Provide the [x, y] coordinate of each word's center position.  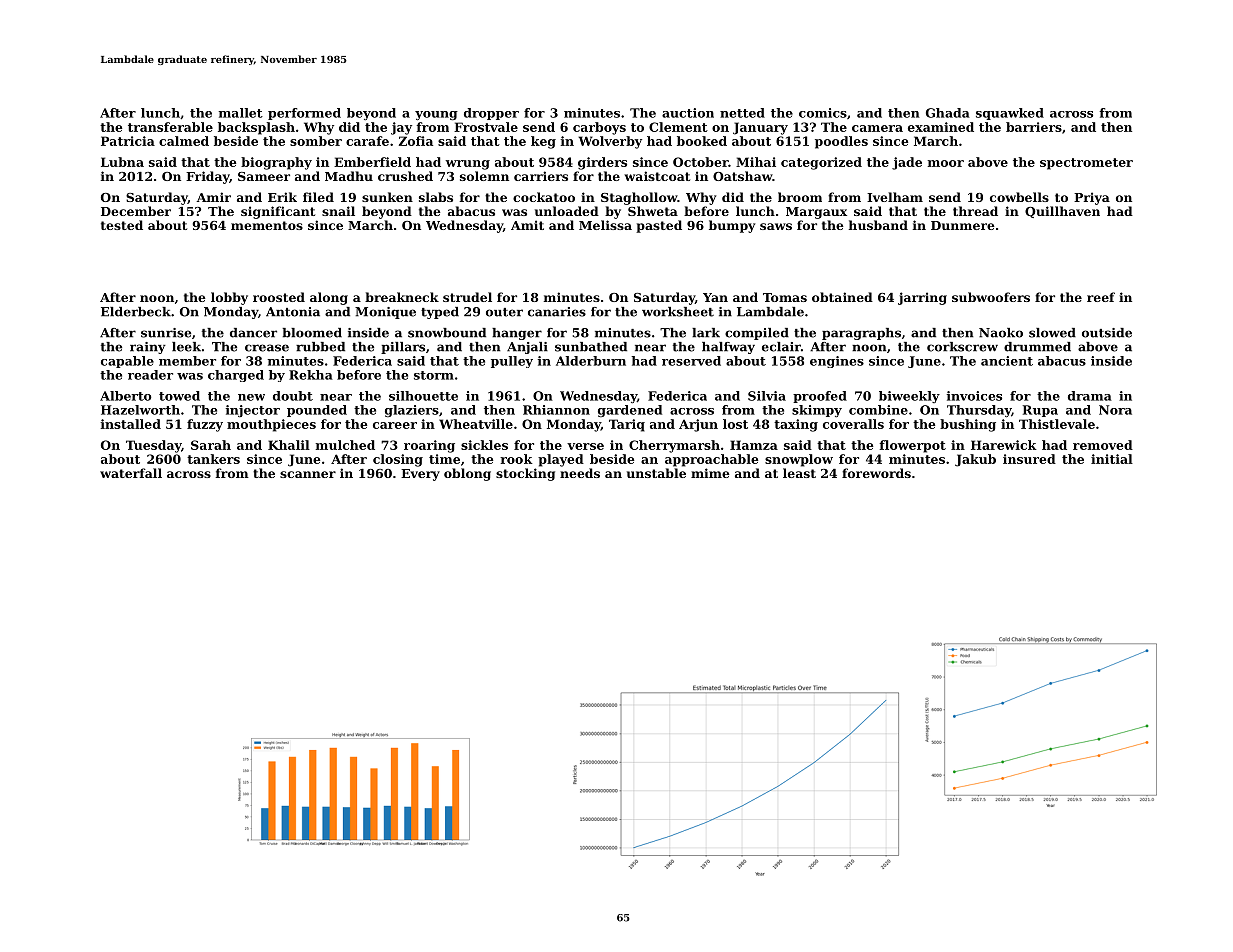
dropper [491, 114]
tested [122, 225]
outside [1107, 333]
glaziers [412, 411]
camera [877, 128]
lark [706, 333]
